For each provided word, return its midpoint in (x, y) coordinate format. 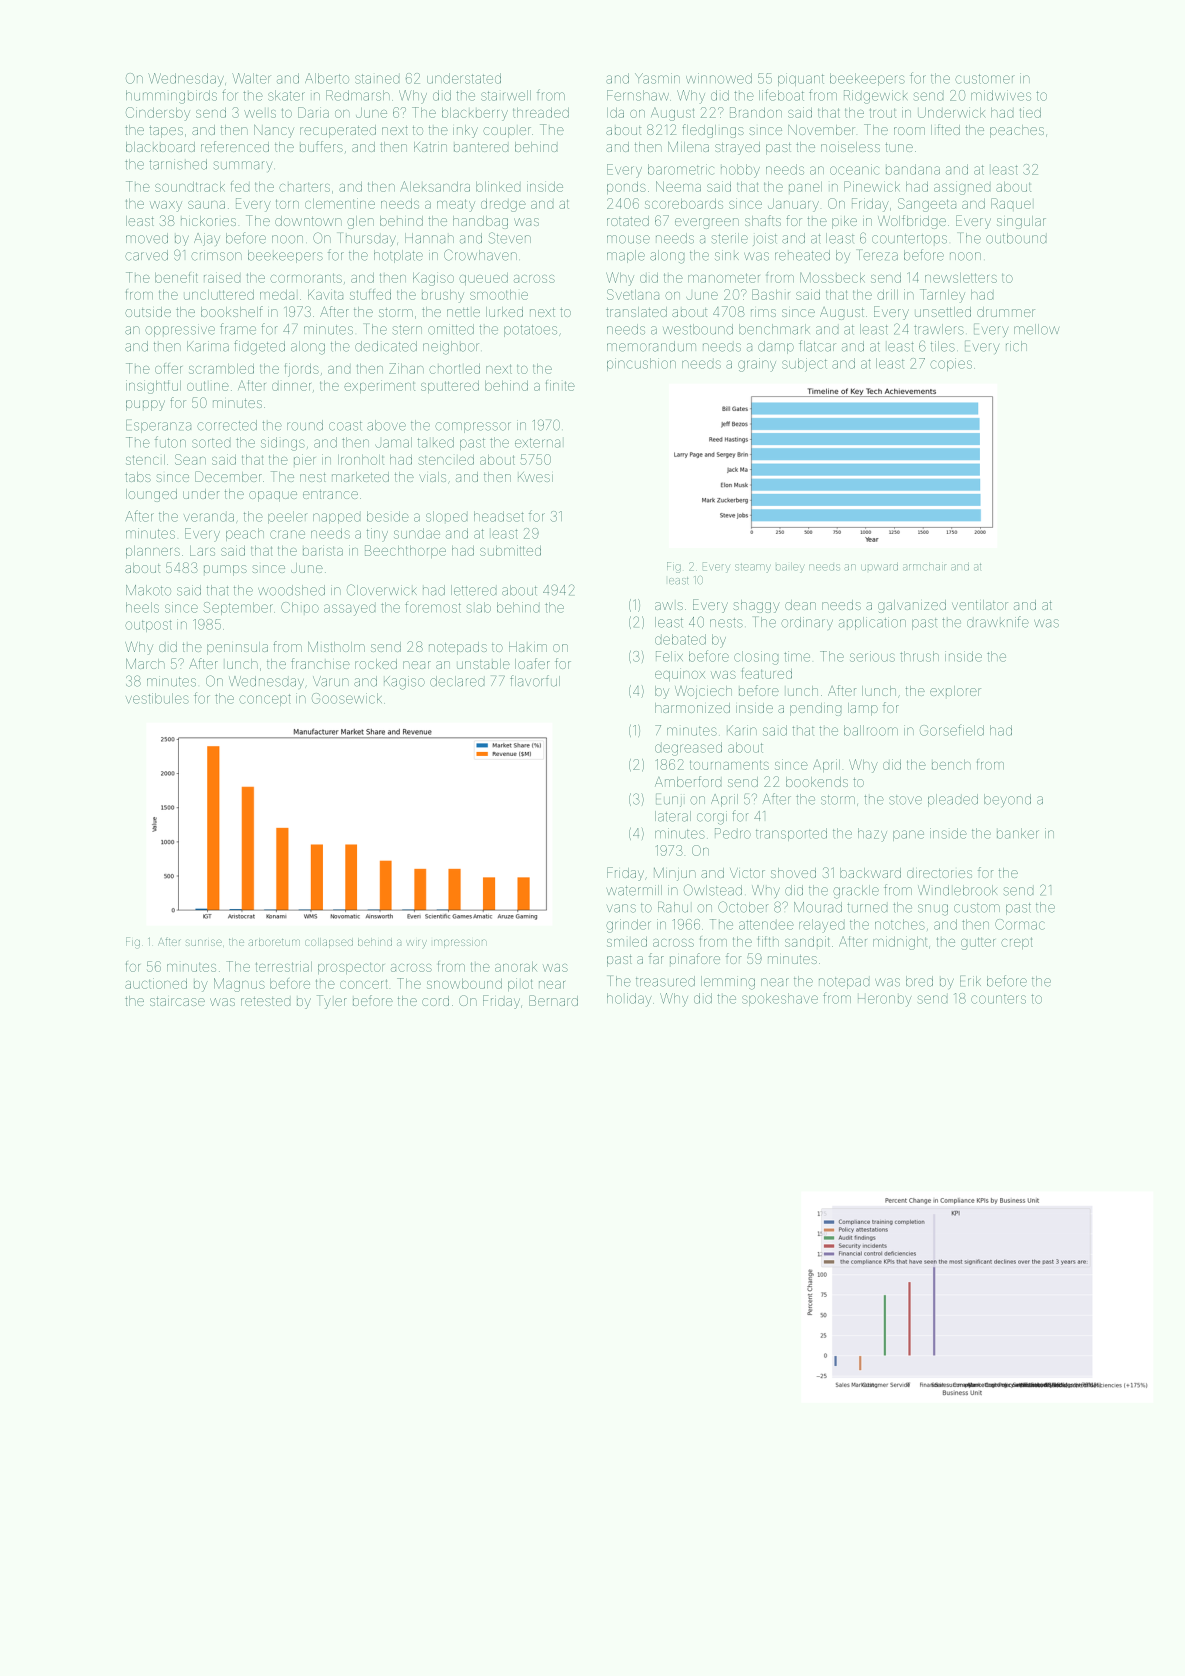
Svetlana (633, 294)
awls (669, 606)
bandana (913, 169)
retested (266, 1001)
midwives (1001, 95)
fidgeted (259, 347)
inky (465, 131)
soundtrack (190, 187)
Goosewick (347, 698)
